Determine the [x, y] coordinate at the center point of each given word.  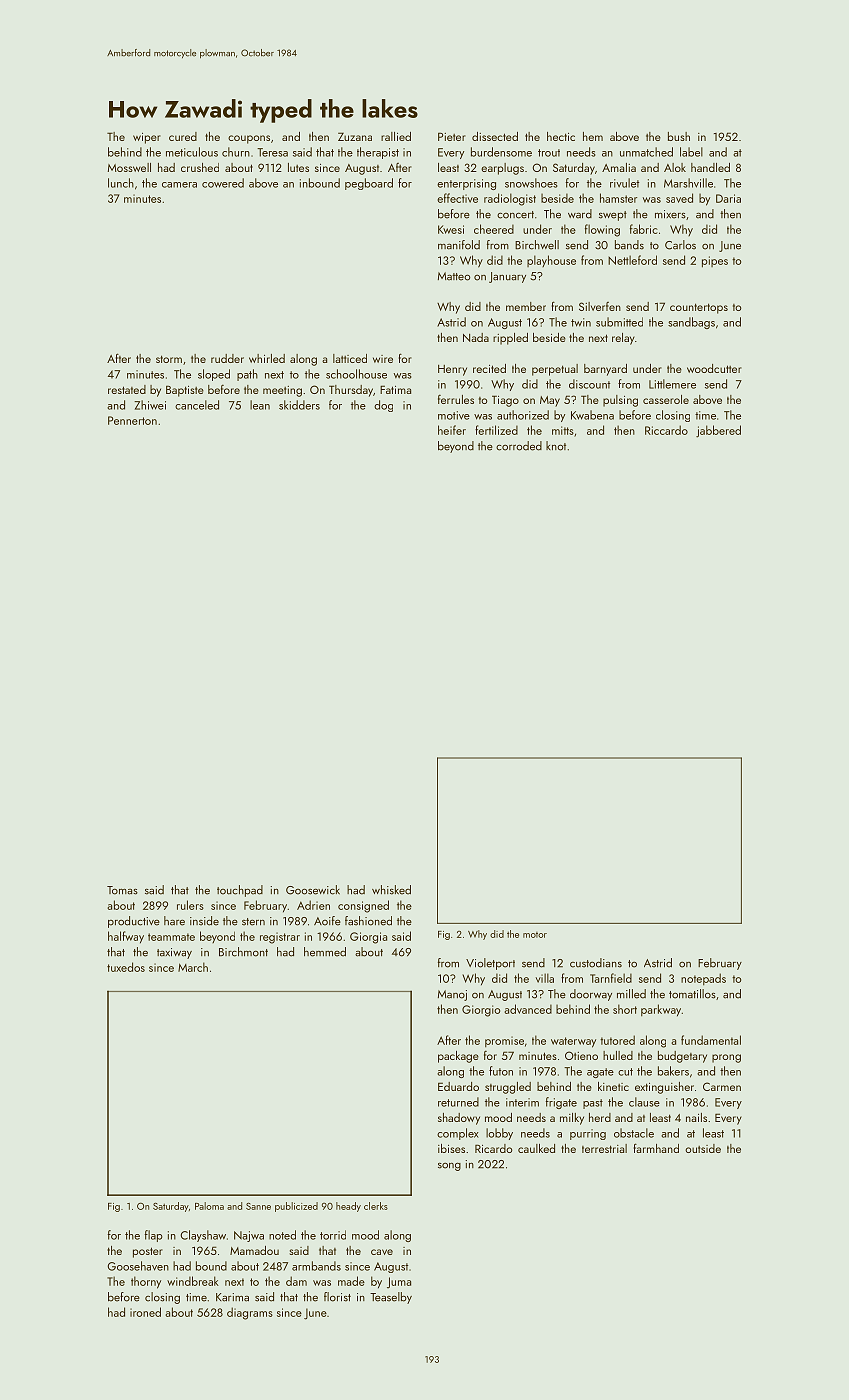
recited [489, 368]
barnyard [605, 370]
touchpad [240, 891]
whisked [391, 890]
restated [127, 389]
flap [154, 1236]
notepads [703, 979]
